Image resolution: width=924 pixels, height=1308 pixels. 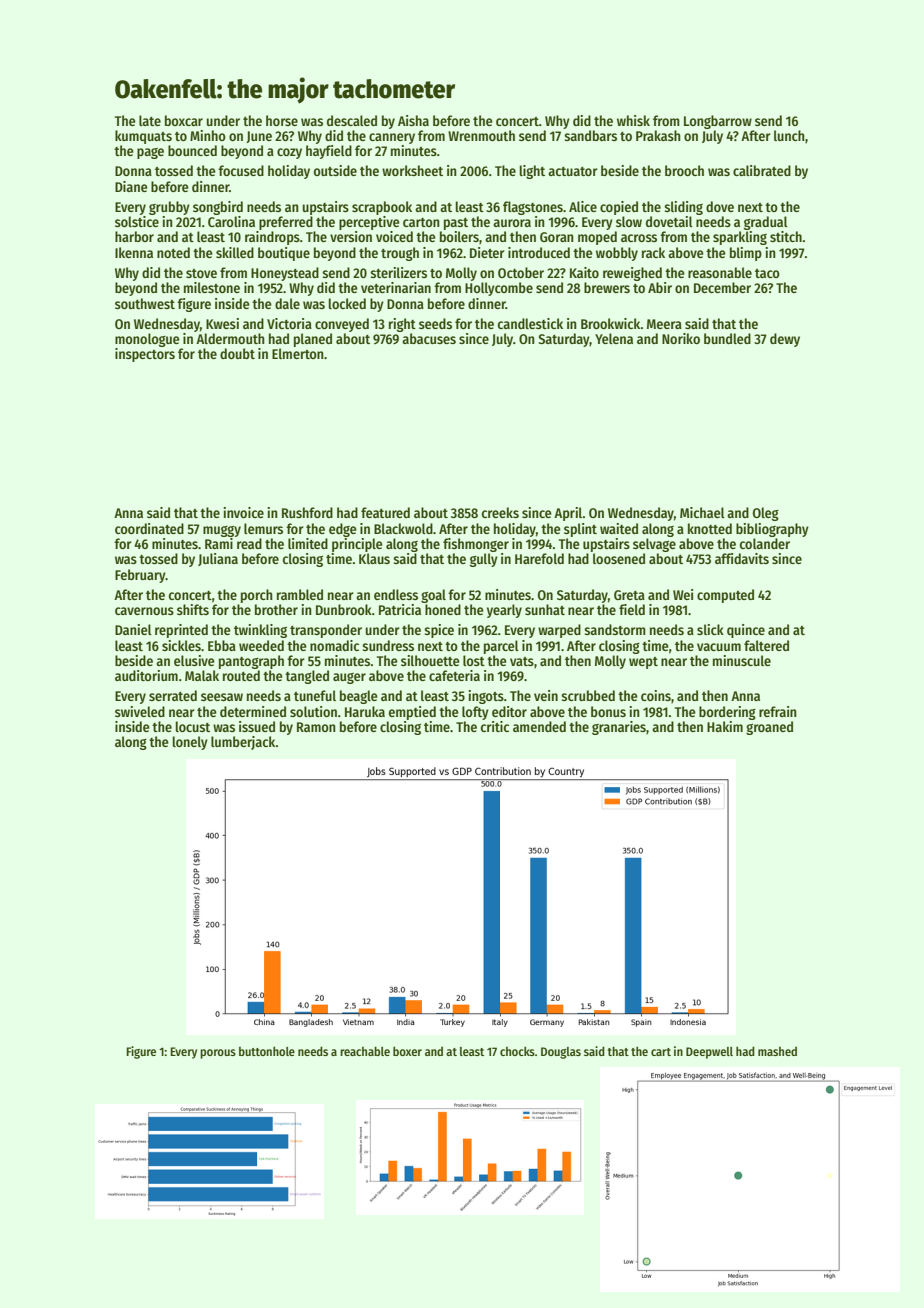 I want to click on porous, so click(x=218, y=1054).
